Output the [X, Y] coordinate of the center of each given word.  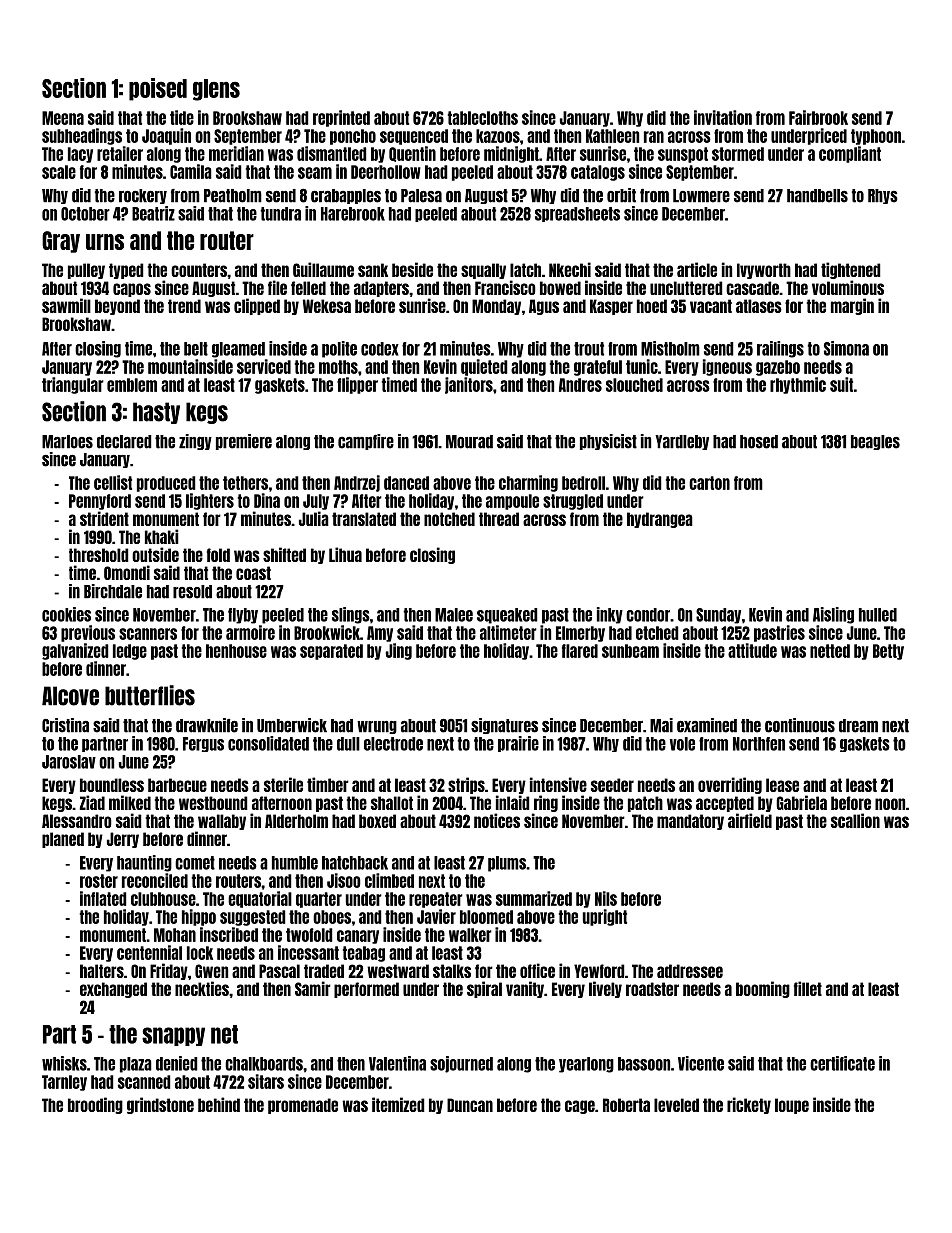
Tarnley [64, 1083]
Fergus [203, 744]
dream [858, 726]
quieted [484, 367]
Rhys [883, 196]
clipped [257, 306]
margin [852, 306]
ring [546, 803]
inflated [103, 898]
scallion [855, 820]
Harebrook [353, 214]
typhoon [876, 137]
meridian [236, 153]
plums [507, 864]
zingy [195, 442]
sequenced [414, 137]
